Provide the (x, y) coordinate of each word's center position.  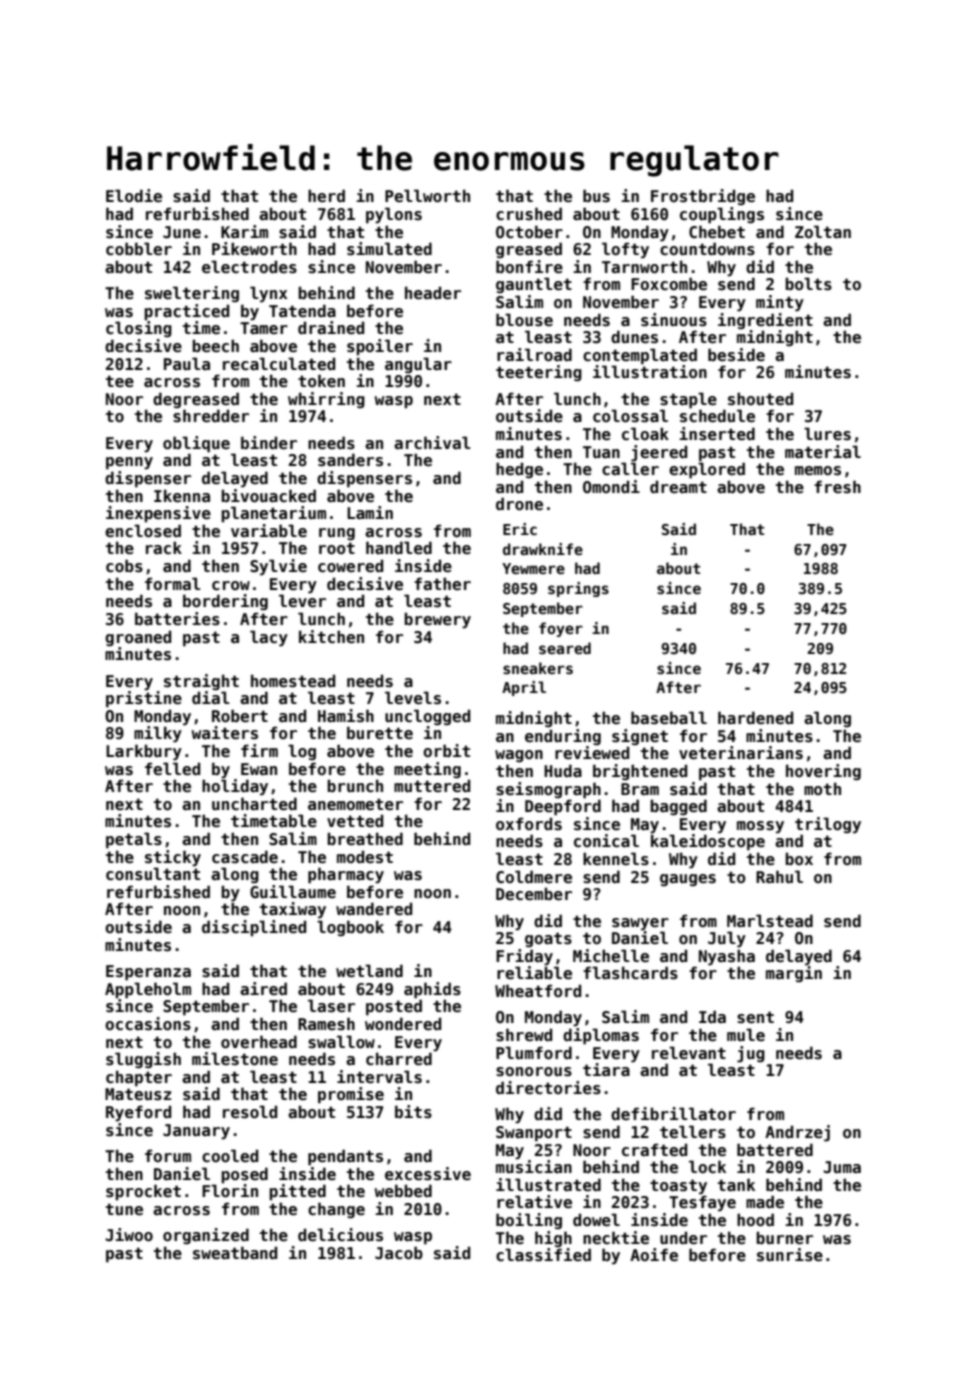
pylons (394, 215)
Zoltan (823, 231)
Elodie (134, 196)
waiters (224, 733)
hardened (755, 718)
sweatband (235, 1253)
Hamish (346, 716)
